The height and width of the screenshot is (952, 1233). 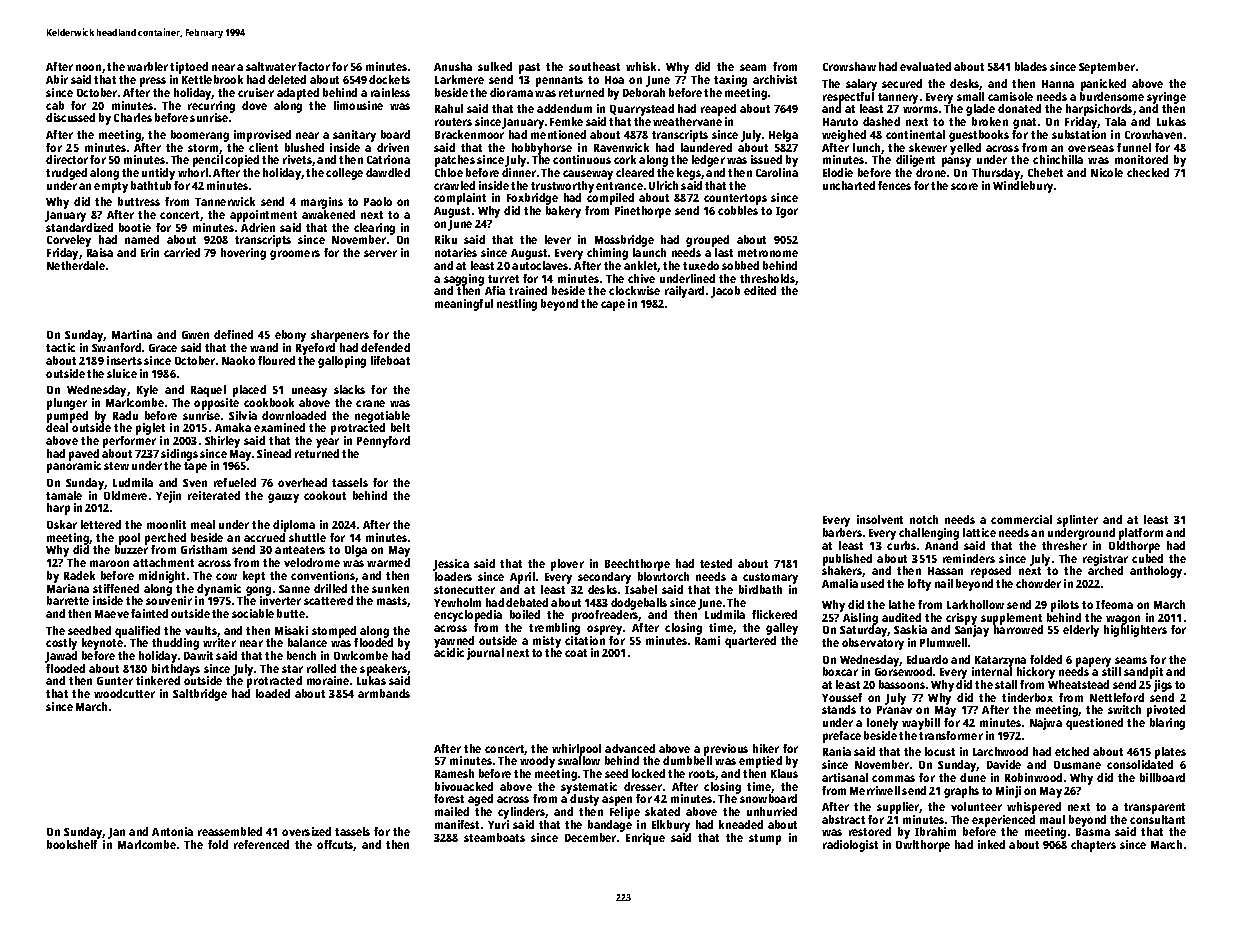 I want to click on Beechthorpe, so click(x=637, y=565).
